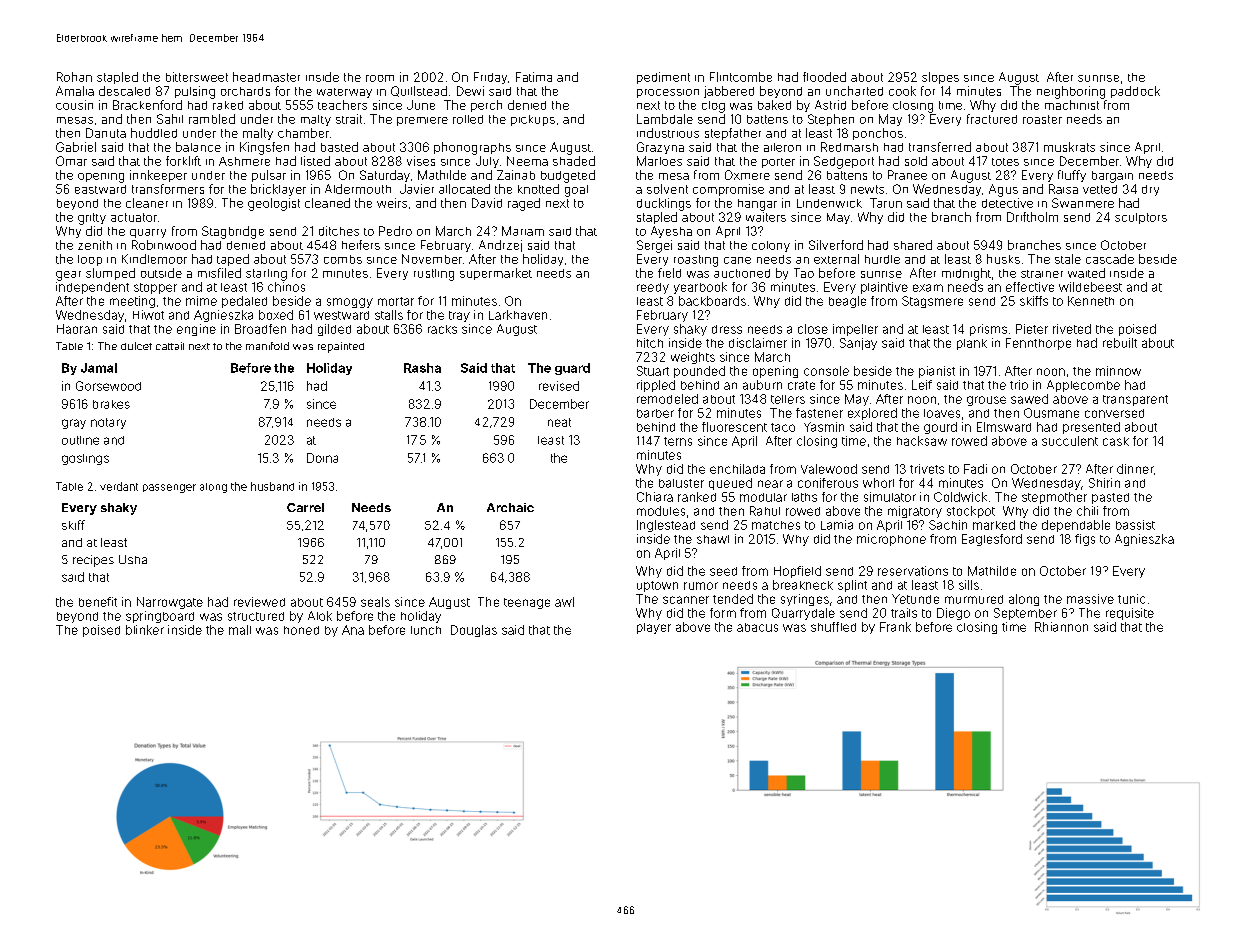 The height and width of the screenshot is (952, 1233). Describe the element at coordinates (500, 246) in the screenshot. I see `Andrzej` at that location.
